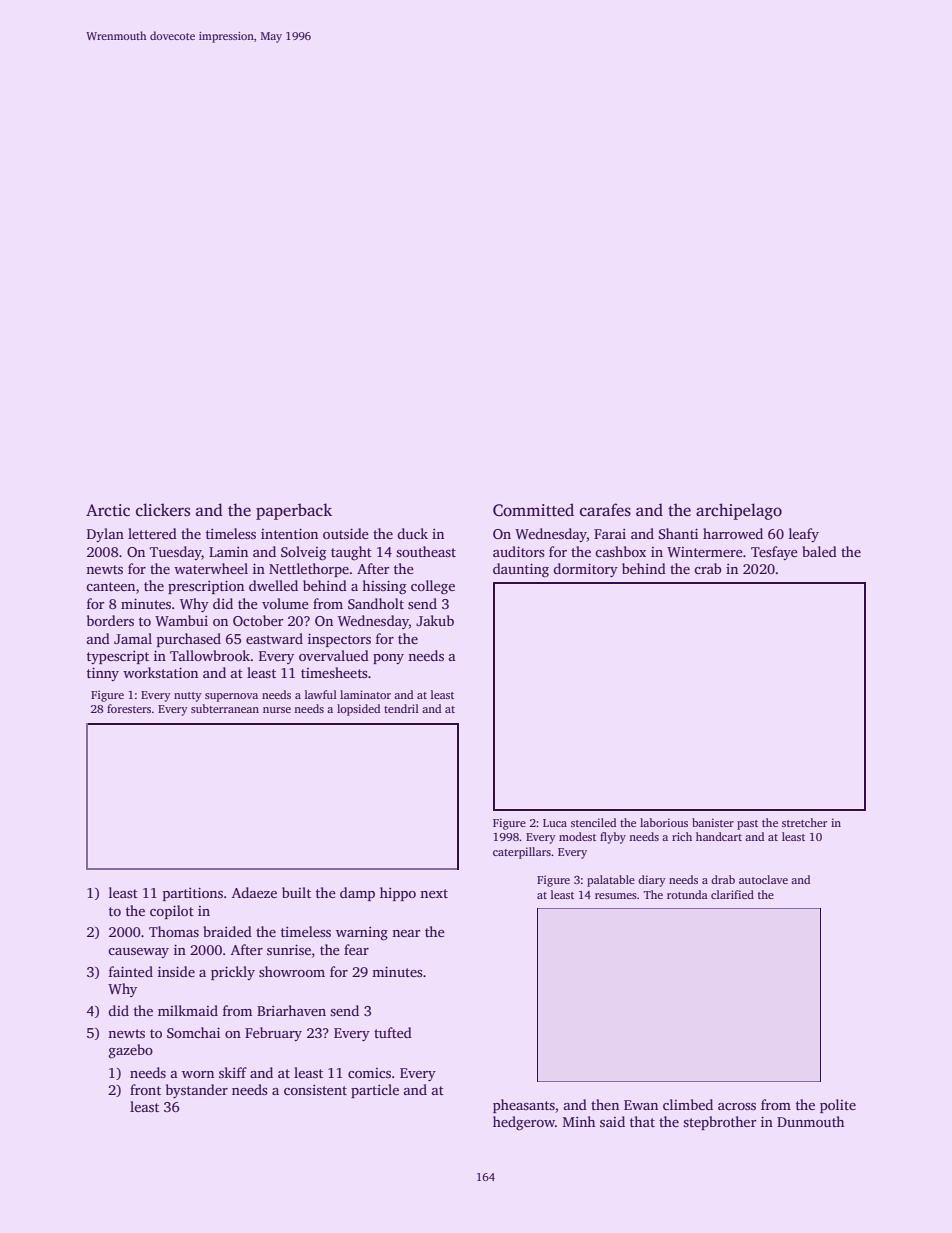 This screenshot has width=952, height=1233. What do you see at coordinates (274, 638) in the screenshot?
I see `eastward` at bounding box center [274, 638].
